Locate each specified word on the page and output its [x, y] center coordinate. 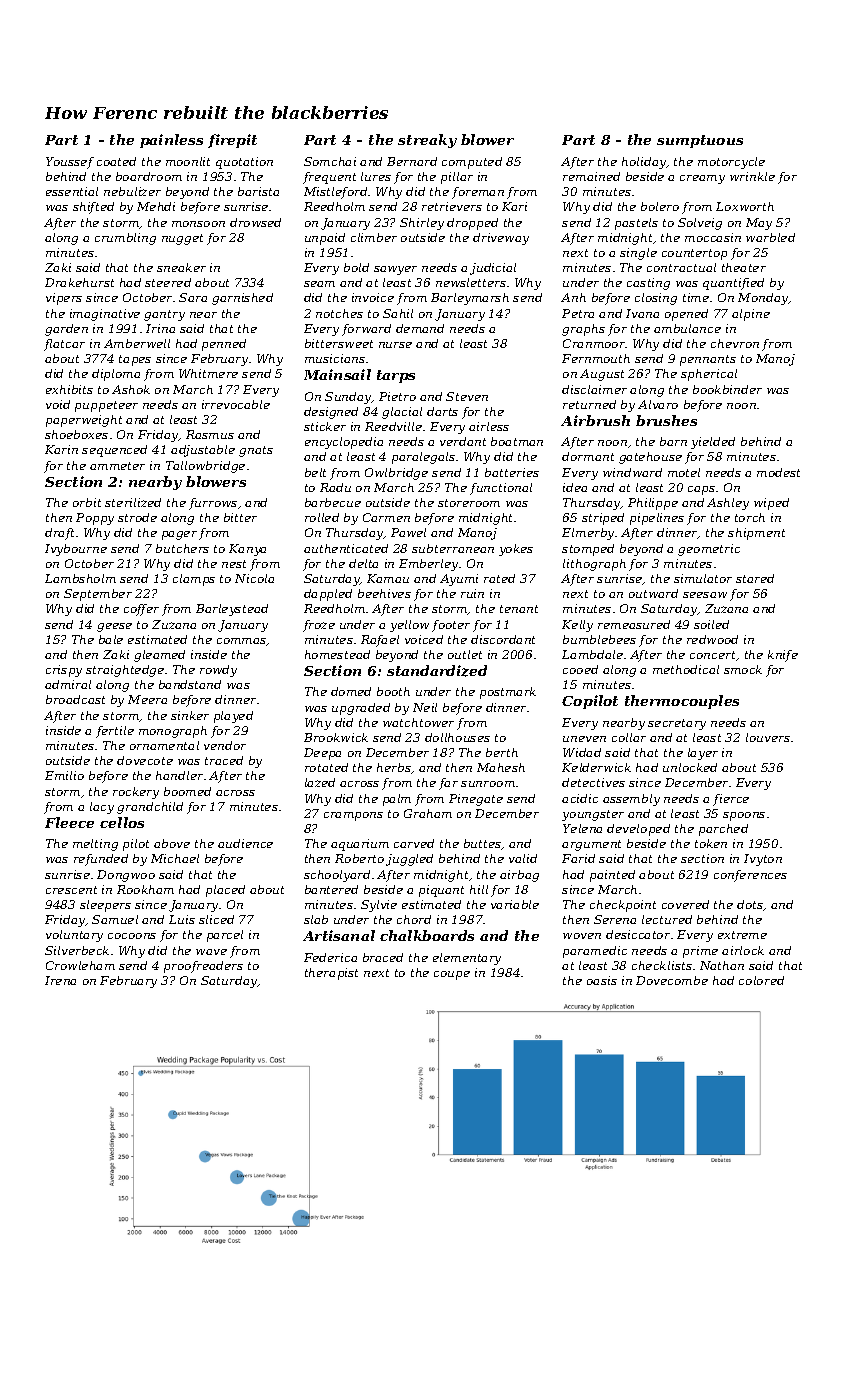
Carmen [386, 517]
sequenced [114, 451]
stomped [588, 550]
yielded [713, 443]
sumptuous [700, 141]
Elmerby [588, 534]
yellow [409, 626]
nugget [182, 239]
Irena [60, 980]
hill [479, 889]
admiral [68, 684]
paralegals [423, 458]
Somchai [330, 161]
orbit [87, 502]
